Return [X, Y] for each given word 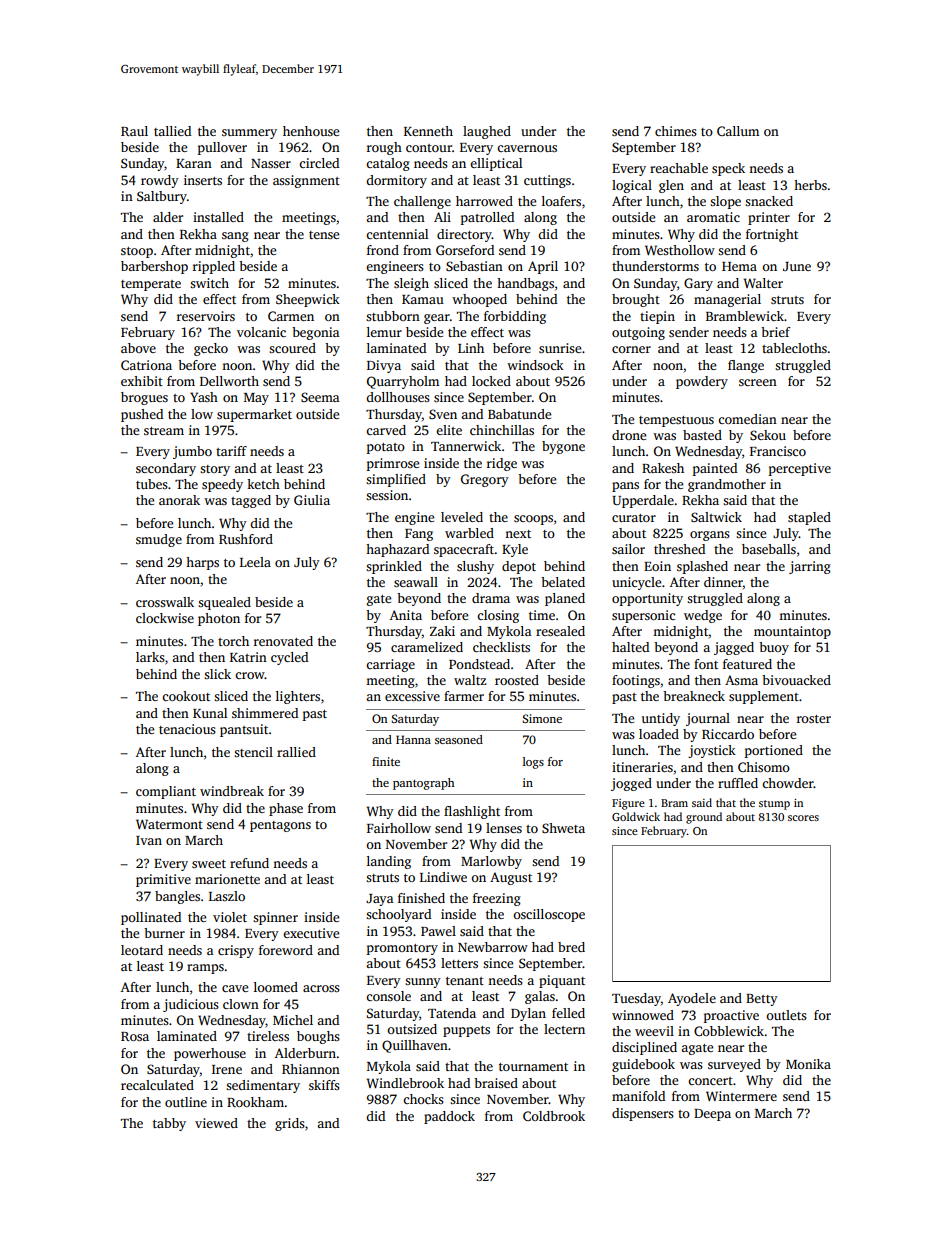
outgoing [638, 333]
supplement [764, 697]
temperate [151, 285]
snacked [769, 201]
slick [217, 674]
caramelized [427, 647]
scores [803, 818]
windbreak [232, 791]
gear [437, 319]
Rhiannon [311, 1069]
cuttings [547, 181]
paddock [449, 1117]
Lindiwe [443, 877]
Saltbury [162, 197]
